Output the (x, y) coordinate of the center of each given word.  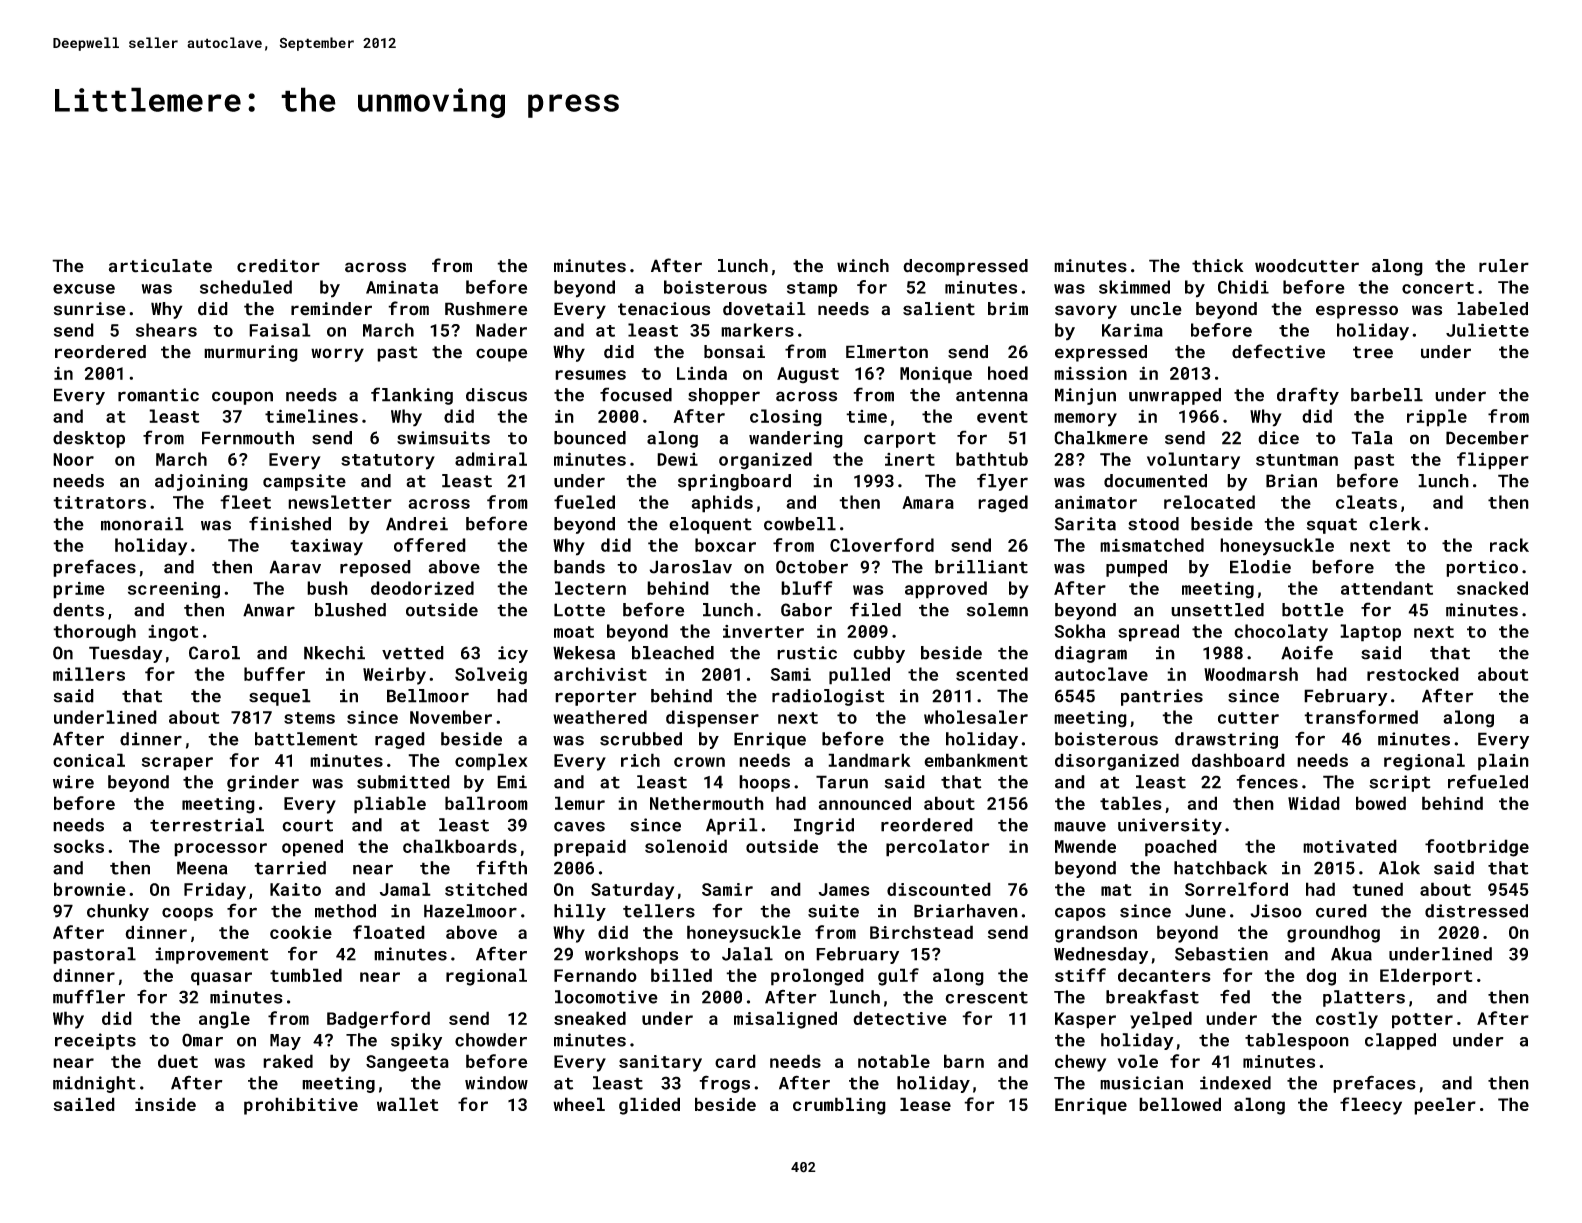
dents (78, 610)
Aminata (402, 287)
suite (833, 911)
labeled (1492, 309)
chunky (118, 912)
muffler (89, 996)
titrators (99, 502)
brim (1008, 309)
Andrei (417, 524)
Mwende (1085, 846)
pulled (859, 676)
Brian (1291, 481)
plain (1503, 762)
